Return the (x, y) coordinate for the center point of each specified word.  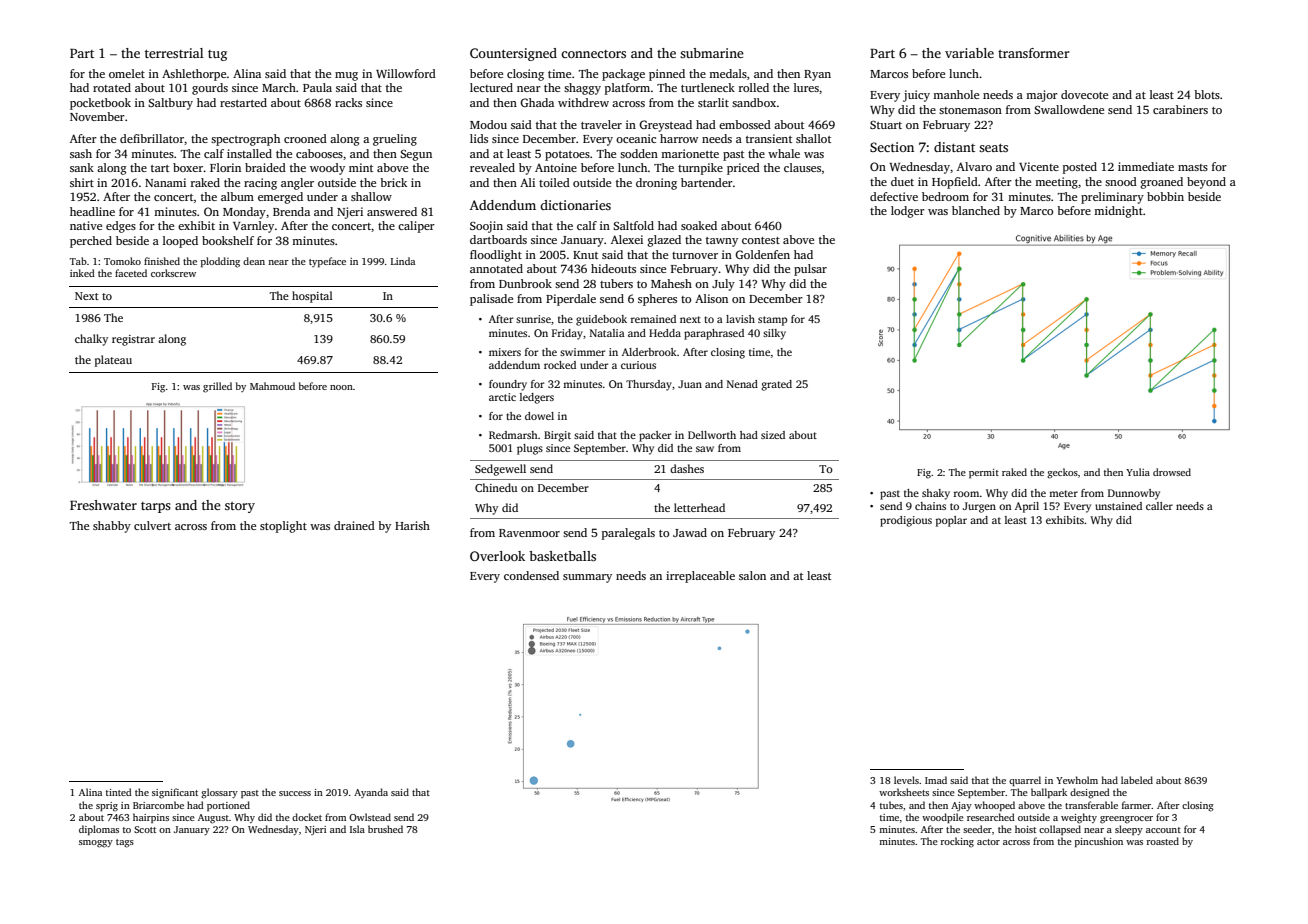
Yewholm (1077, 780)
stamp (772, 321)
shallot (813, 138)
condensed (531, 575)
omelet (127, 73)
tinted (119, 792)
